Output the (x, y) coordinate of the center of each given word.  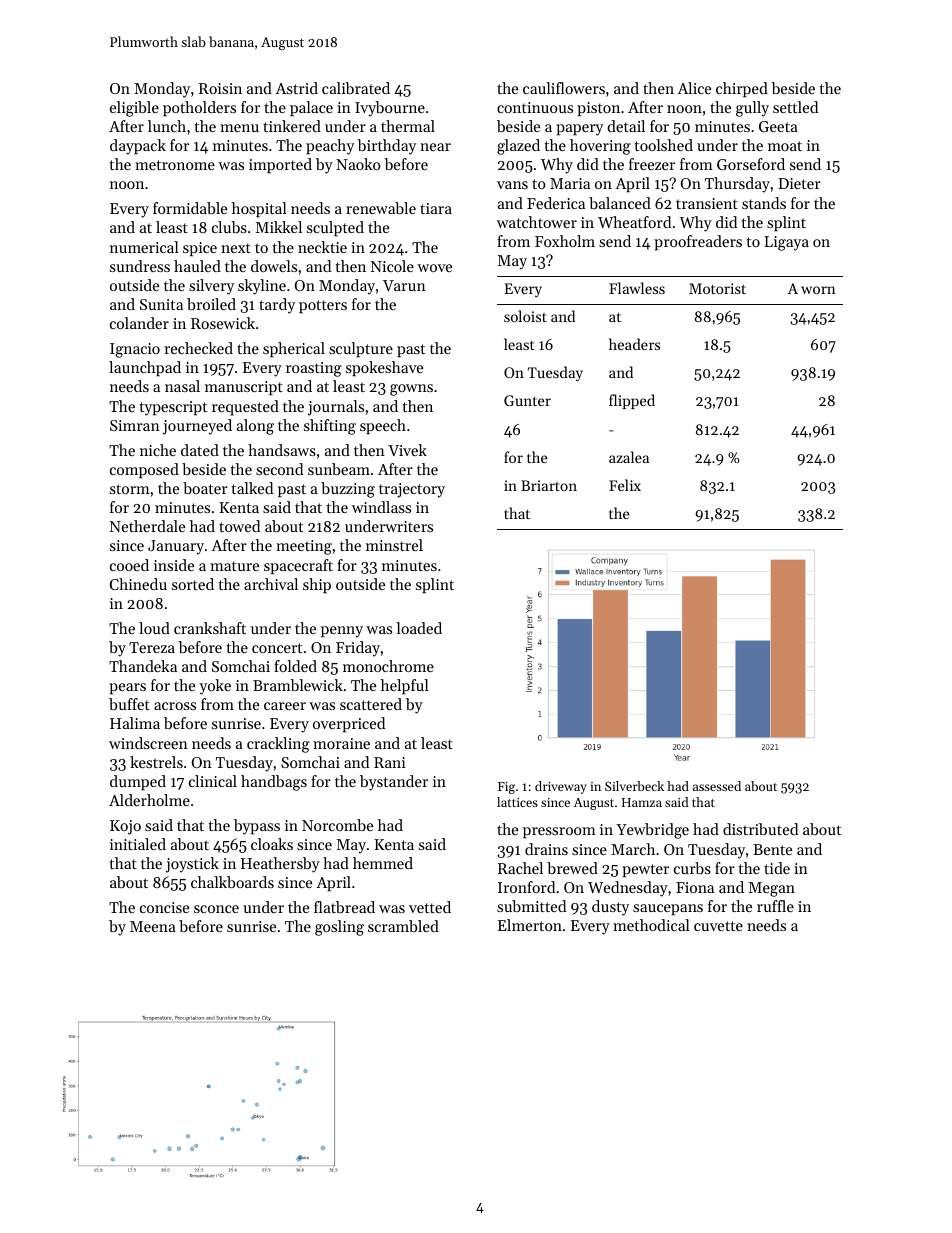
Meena (153, 926)
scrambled (403, 926)
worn (818, 290)
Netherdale (147, 526)
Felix (625, 485)
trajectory (412, 490)
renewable (381, 208)
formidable (190, 208)
